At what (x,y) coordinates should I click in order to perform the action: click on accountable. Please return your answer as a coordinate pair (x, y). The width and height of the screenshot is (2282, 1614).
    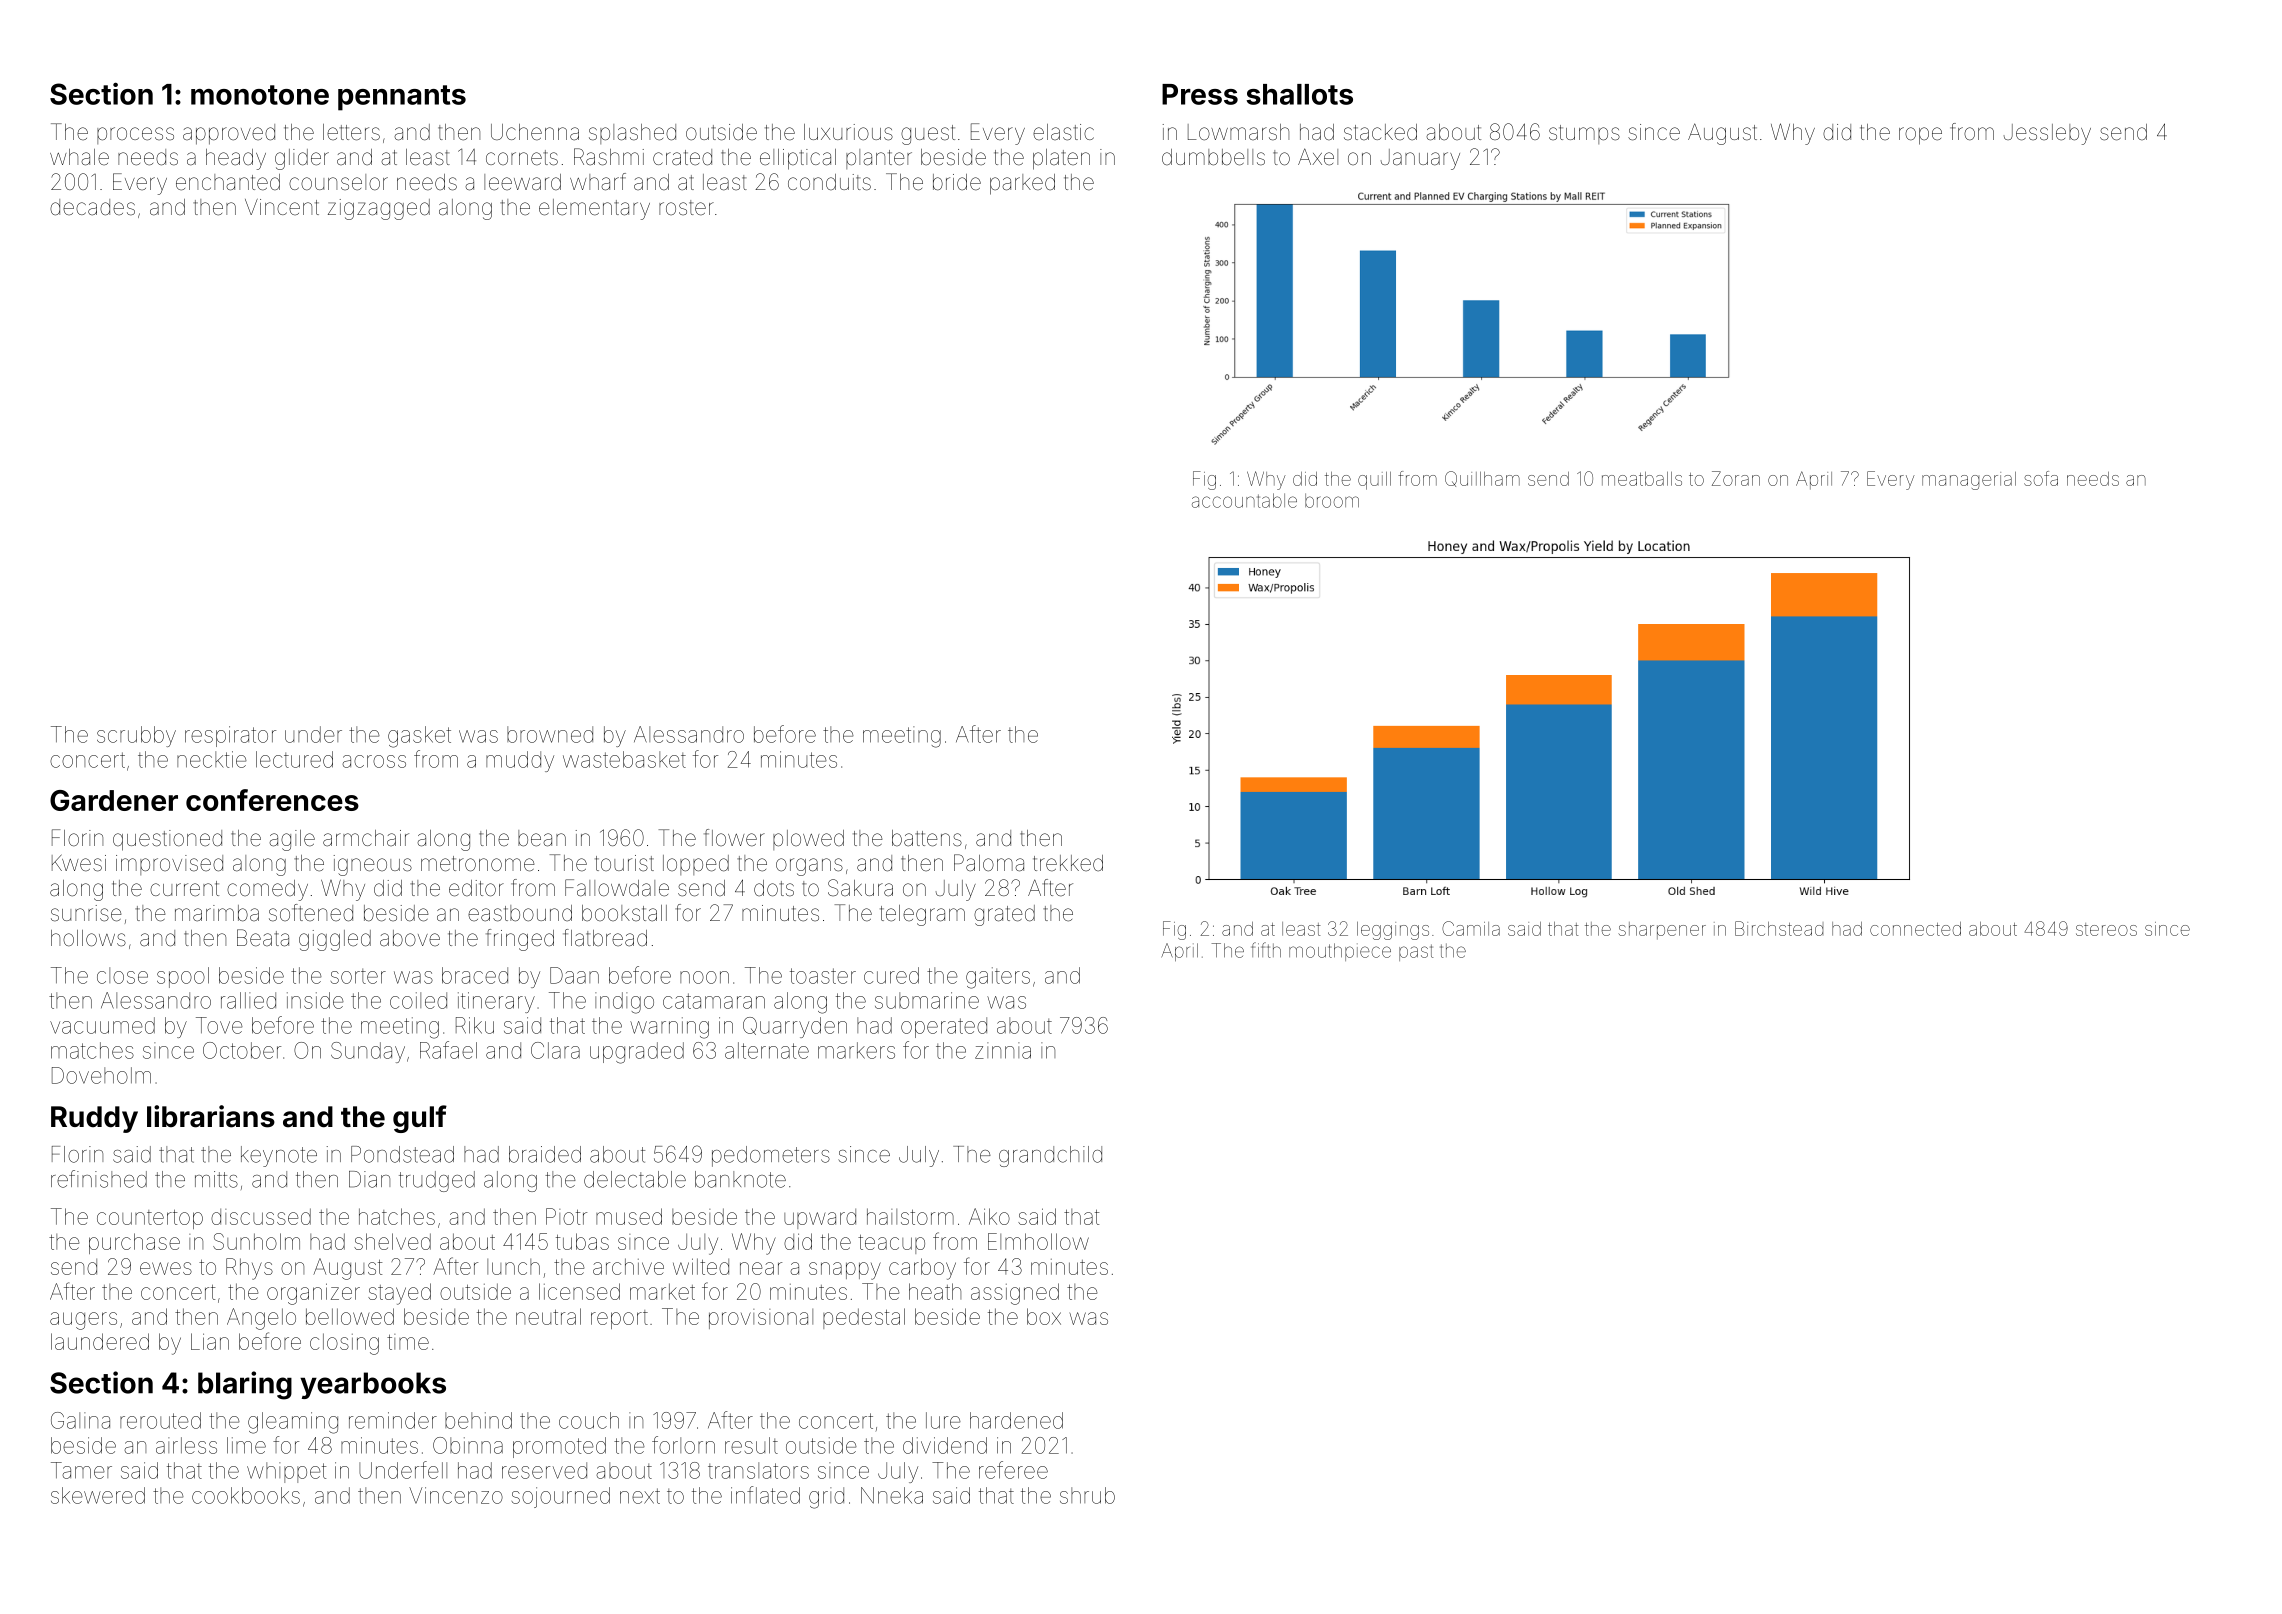
    Looking at the image, I should click on (1244, 500).
